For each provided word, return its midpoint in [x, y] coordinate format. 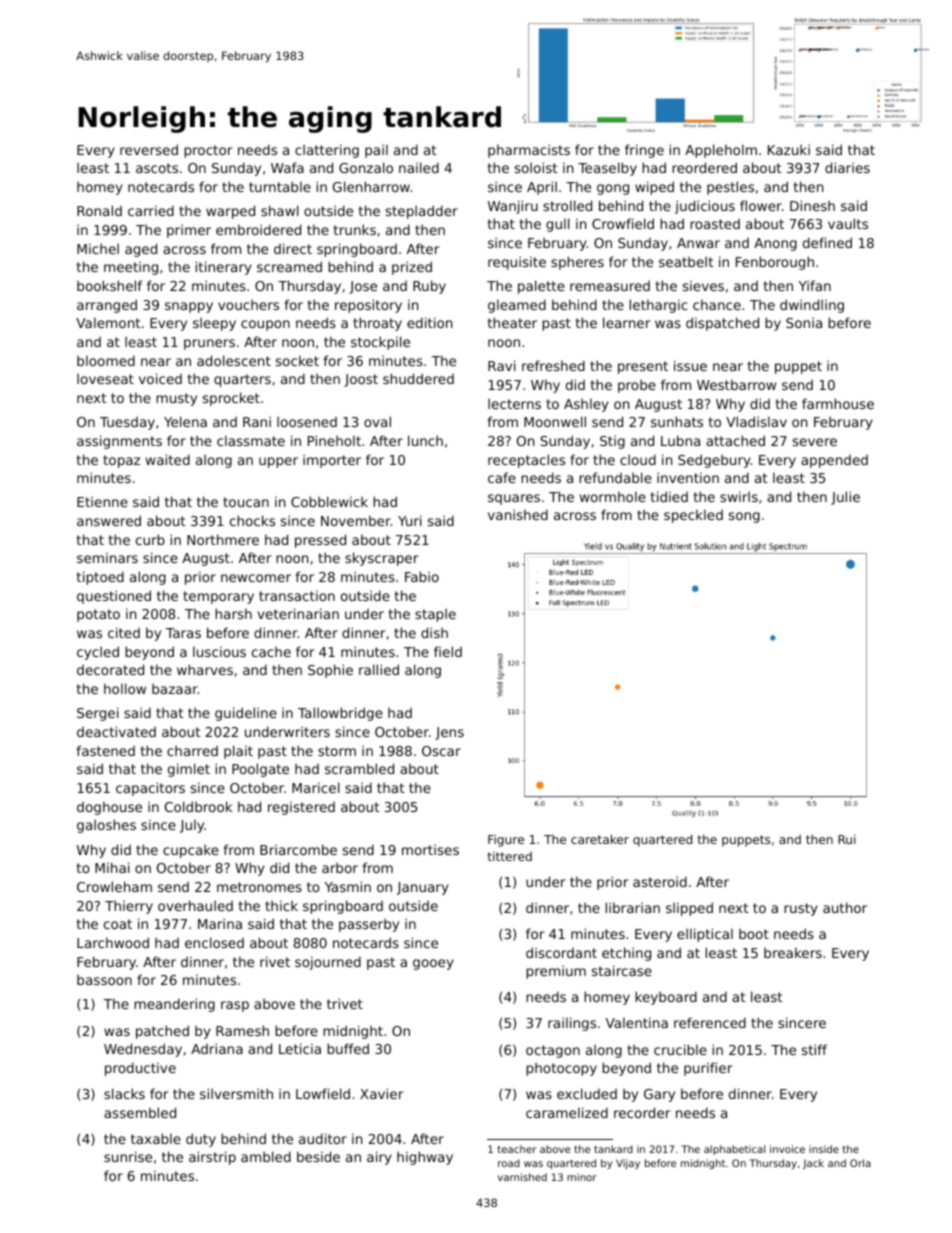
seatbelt [686, 261]
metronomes [259, 887]
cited [124, 632]
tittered [509, 856]
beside [318, 1156]
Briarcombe [298, 849]
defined [827, 242]
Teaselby [607, 169]
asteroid [660, 881]
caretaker [600, 839]
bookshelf [109, 285]
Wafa [287, 167]
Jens [449, 733]
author [845, 907]
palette [541, 287]
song [744, 517]
